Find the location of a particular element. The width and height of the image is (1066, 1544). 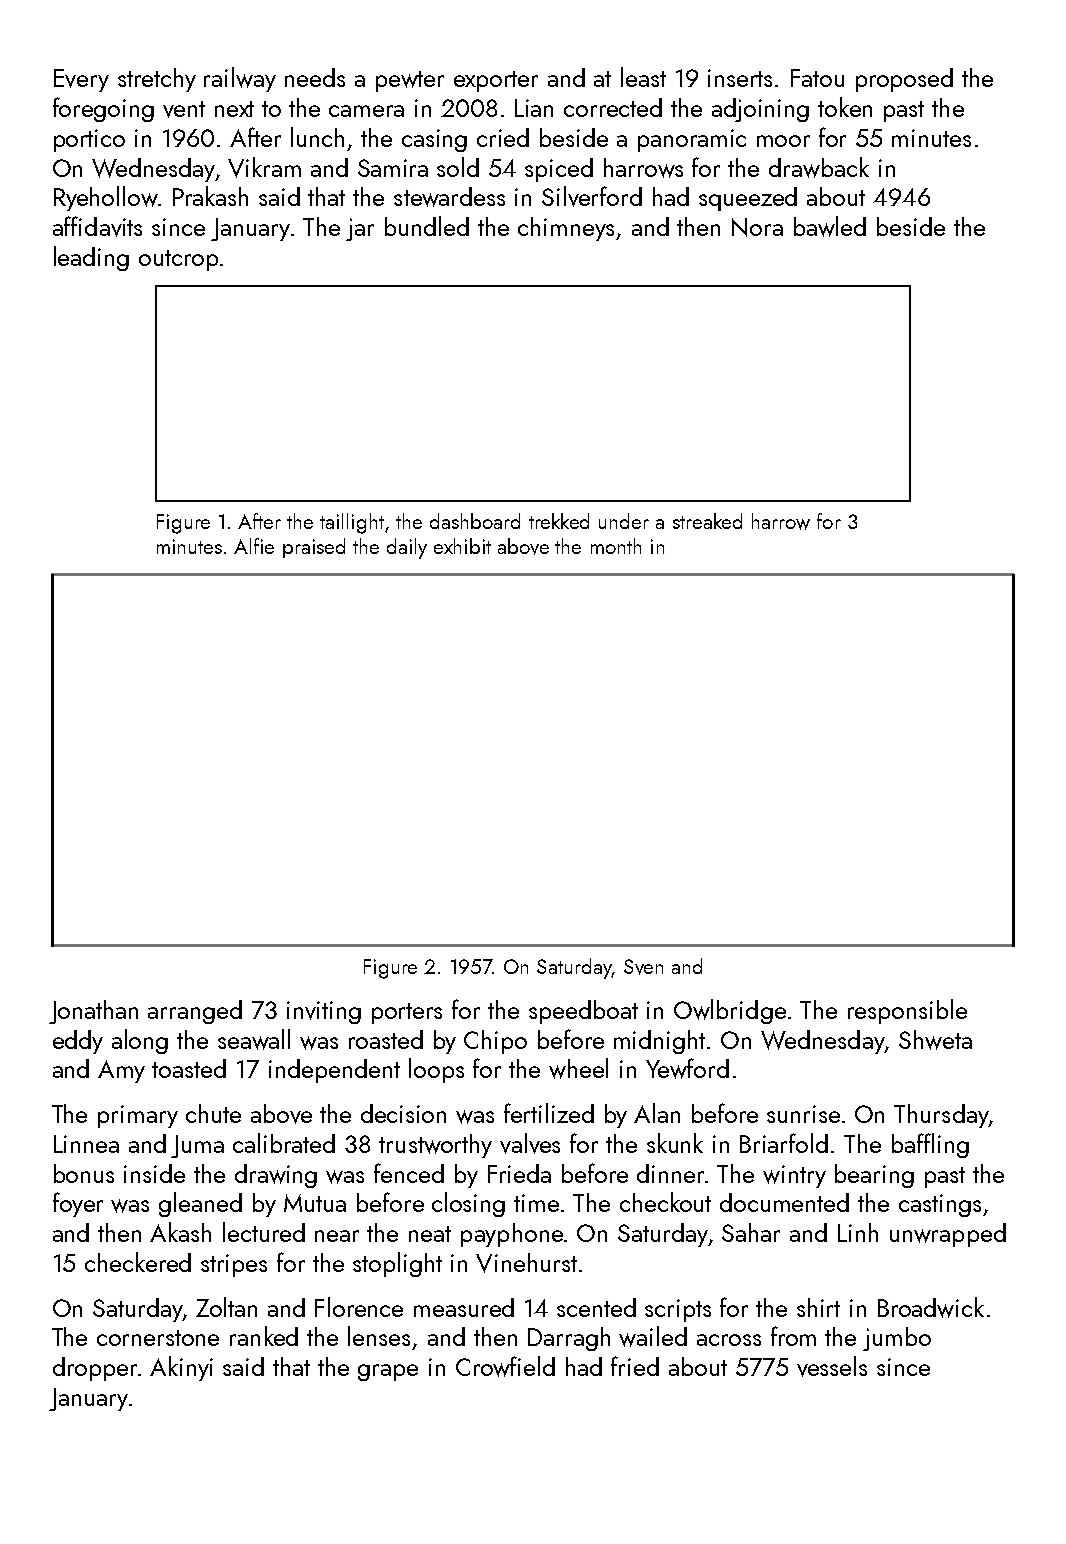

vessels is located at coordinates (832, 1366).
